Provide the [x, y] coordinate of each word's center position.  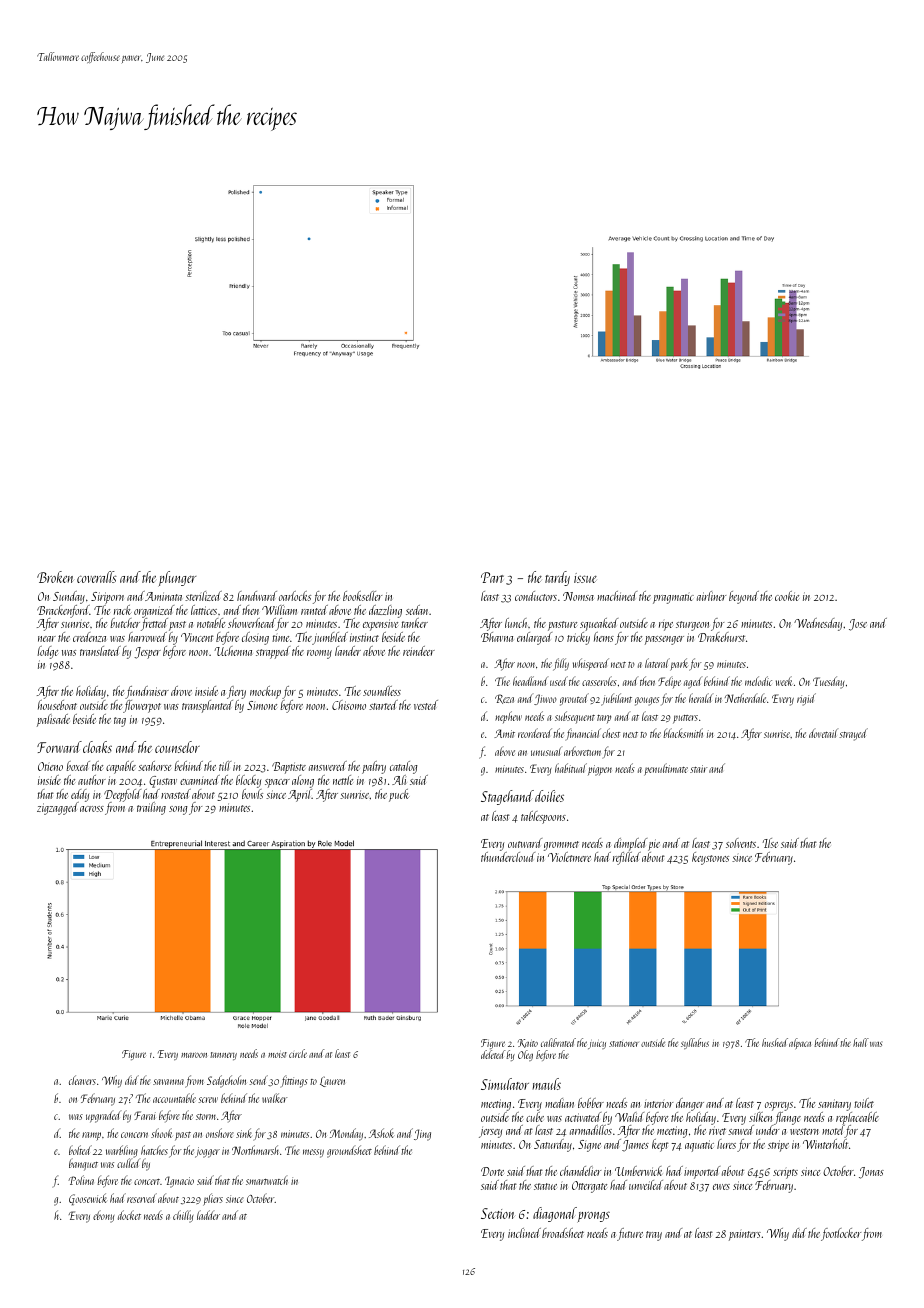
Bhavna [497, 637]
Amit [504, 733]
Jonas [871, 1173]
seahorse [154, 766]
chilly [183, 1216]
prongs [593, 1217]
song [178, 810]
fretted [154, 624]
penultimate [666, 769]
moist [277, 1055]
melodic [758, 681]
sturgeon [692, 626]
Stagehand [507, 797]
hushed [775, 1042]
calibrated [558, 1042]
